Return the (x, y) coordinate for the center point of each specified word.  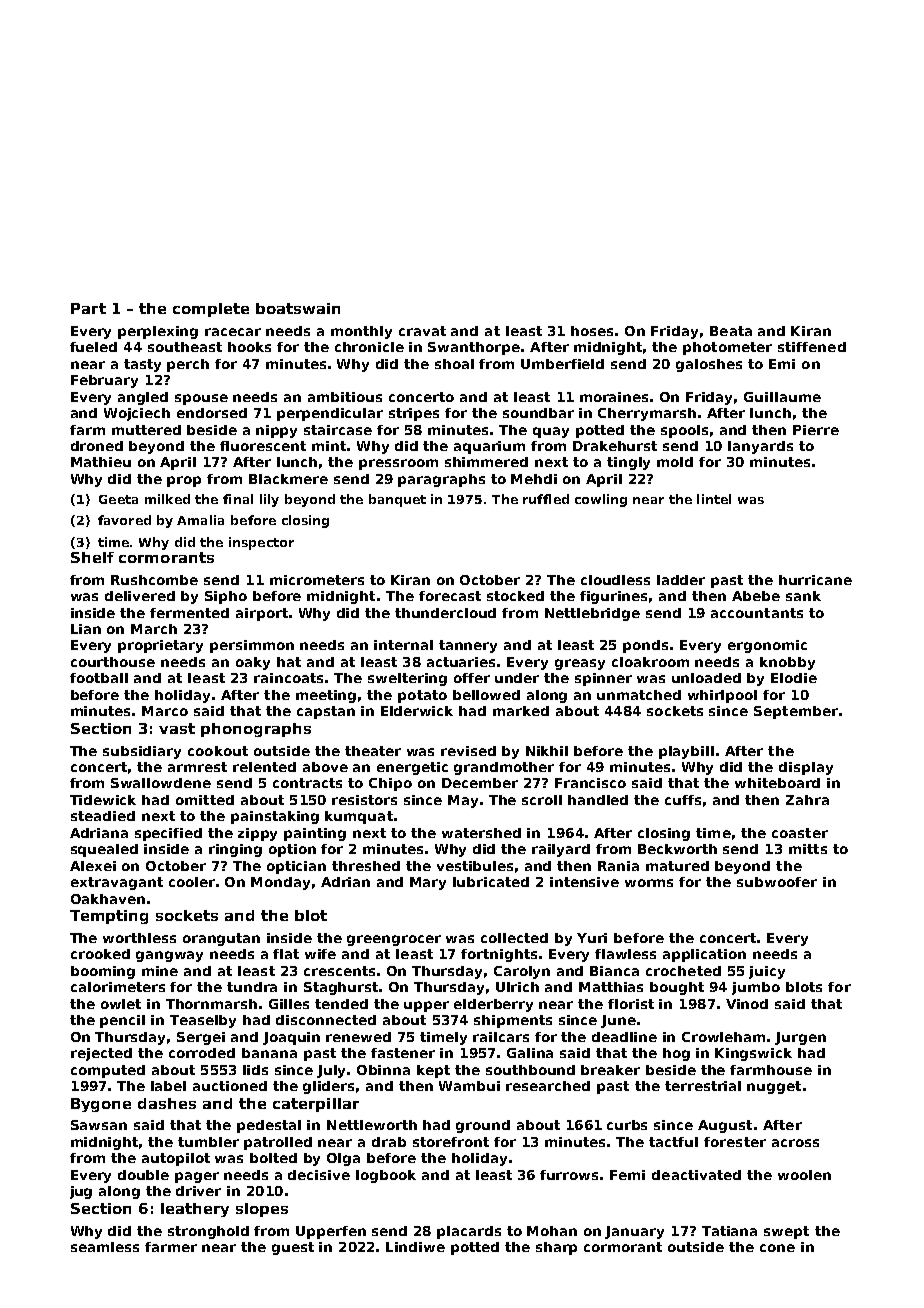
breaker (610, 1070)
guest (293, 1248)
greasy (580, 664)
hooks (249, 347)
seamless (105, 1247)
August (725, 1126)
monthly (361, 332)
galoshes (709, 365)
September (796, 712)
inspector (261, 543)
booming (103, 972)
